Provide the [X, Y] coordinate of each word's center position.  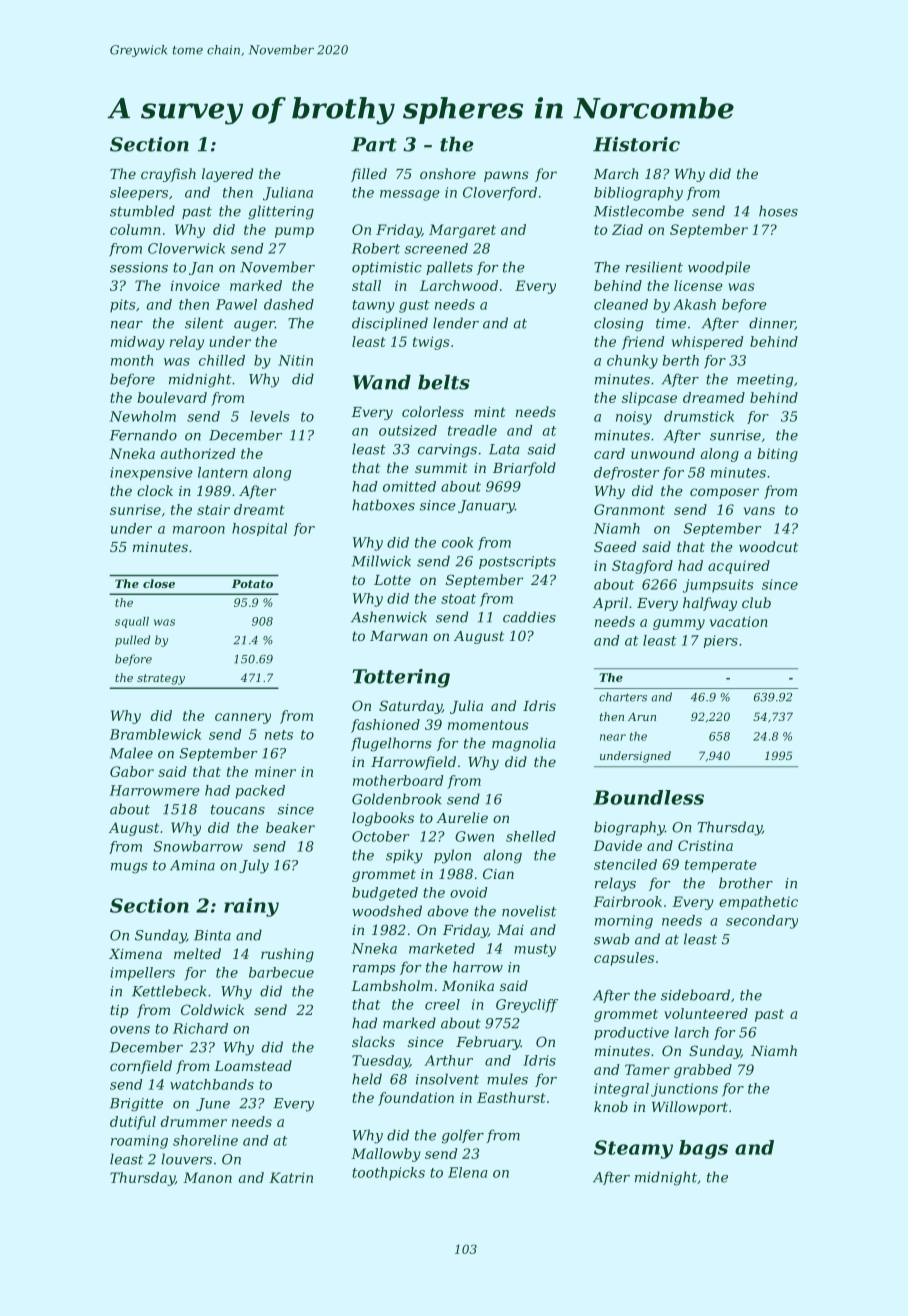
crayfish [168, 175]
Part [374, 144]
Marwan [399, 636]
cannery [243, 718]
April [610, 604]
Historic [636, 144]
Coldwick [212, 1009]
